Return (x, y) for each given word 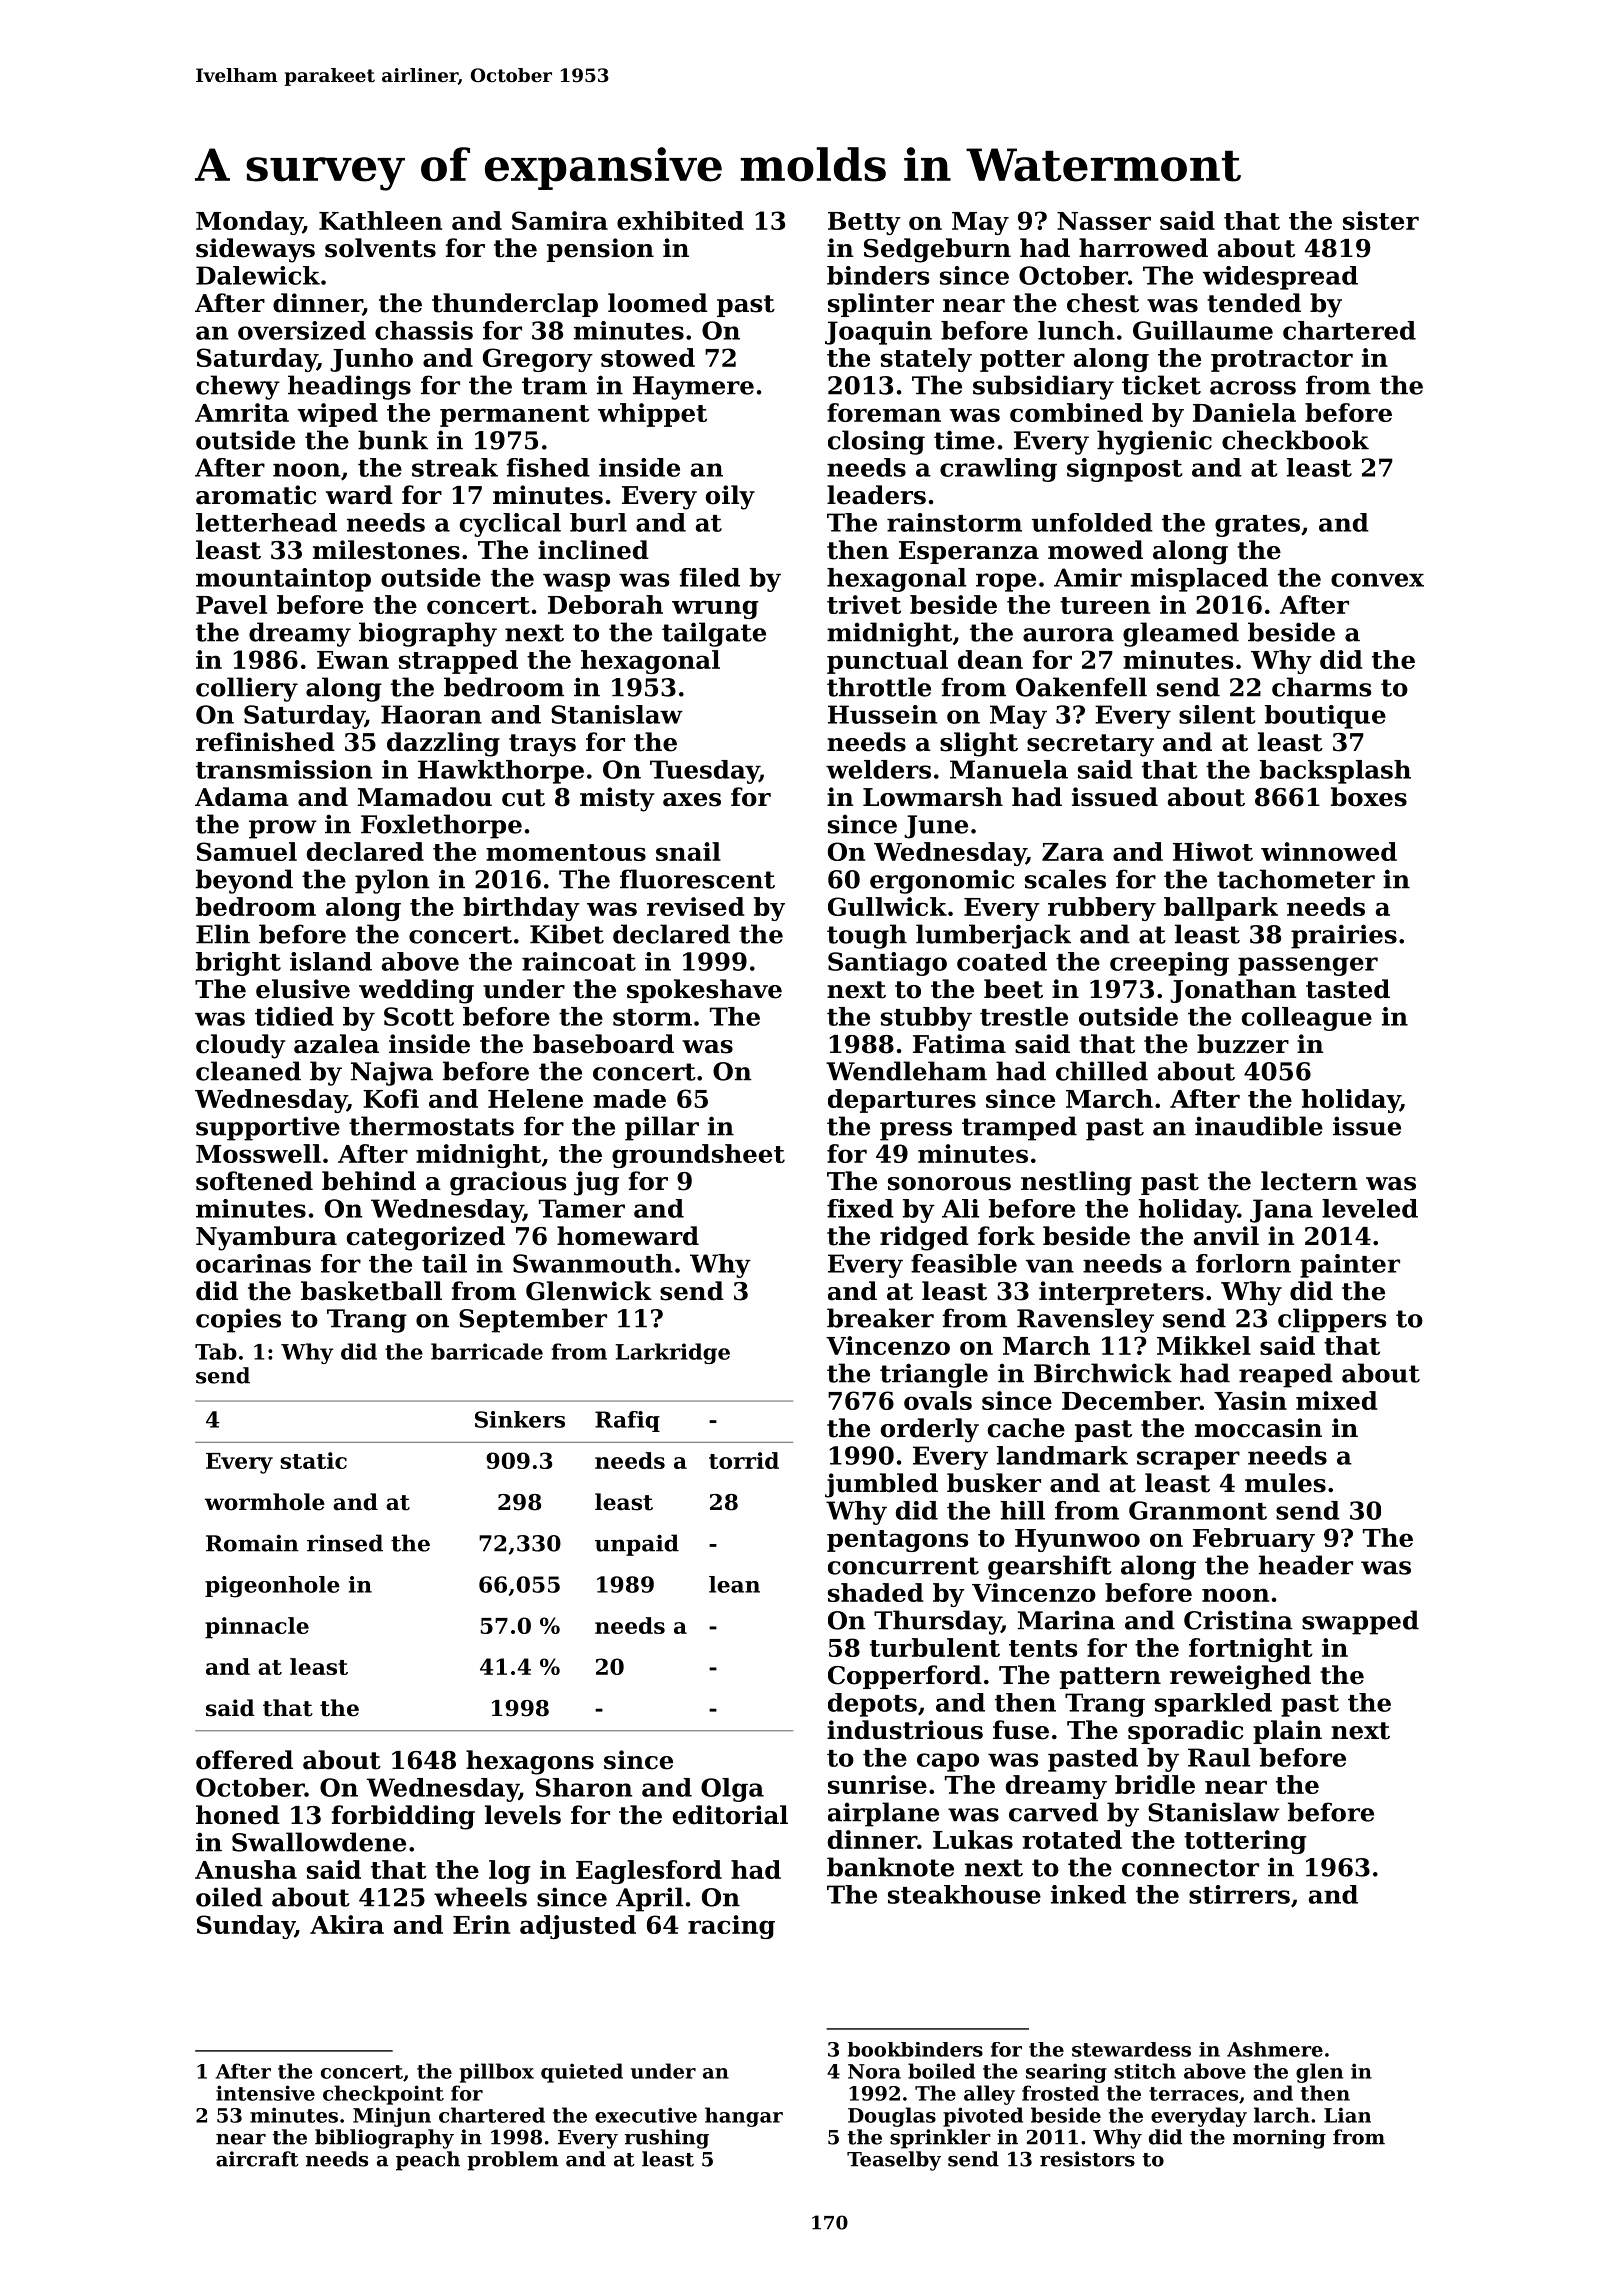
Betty (864, 223)
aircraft (257, 2159)
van (1050, 1266)
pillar (662, 1128)
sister (1381, 220)
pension (600, 250)
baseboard (603, 1044)
